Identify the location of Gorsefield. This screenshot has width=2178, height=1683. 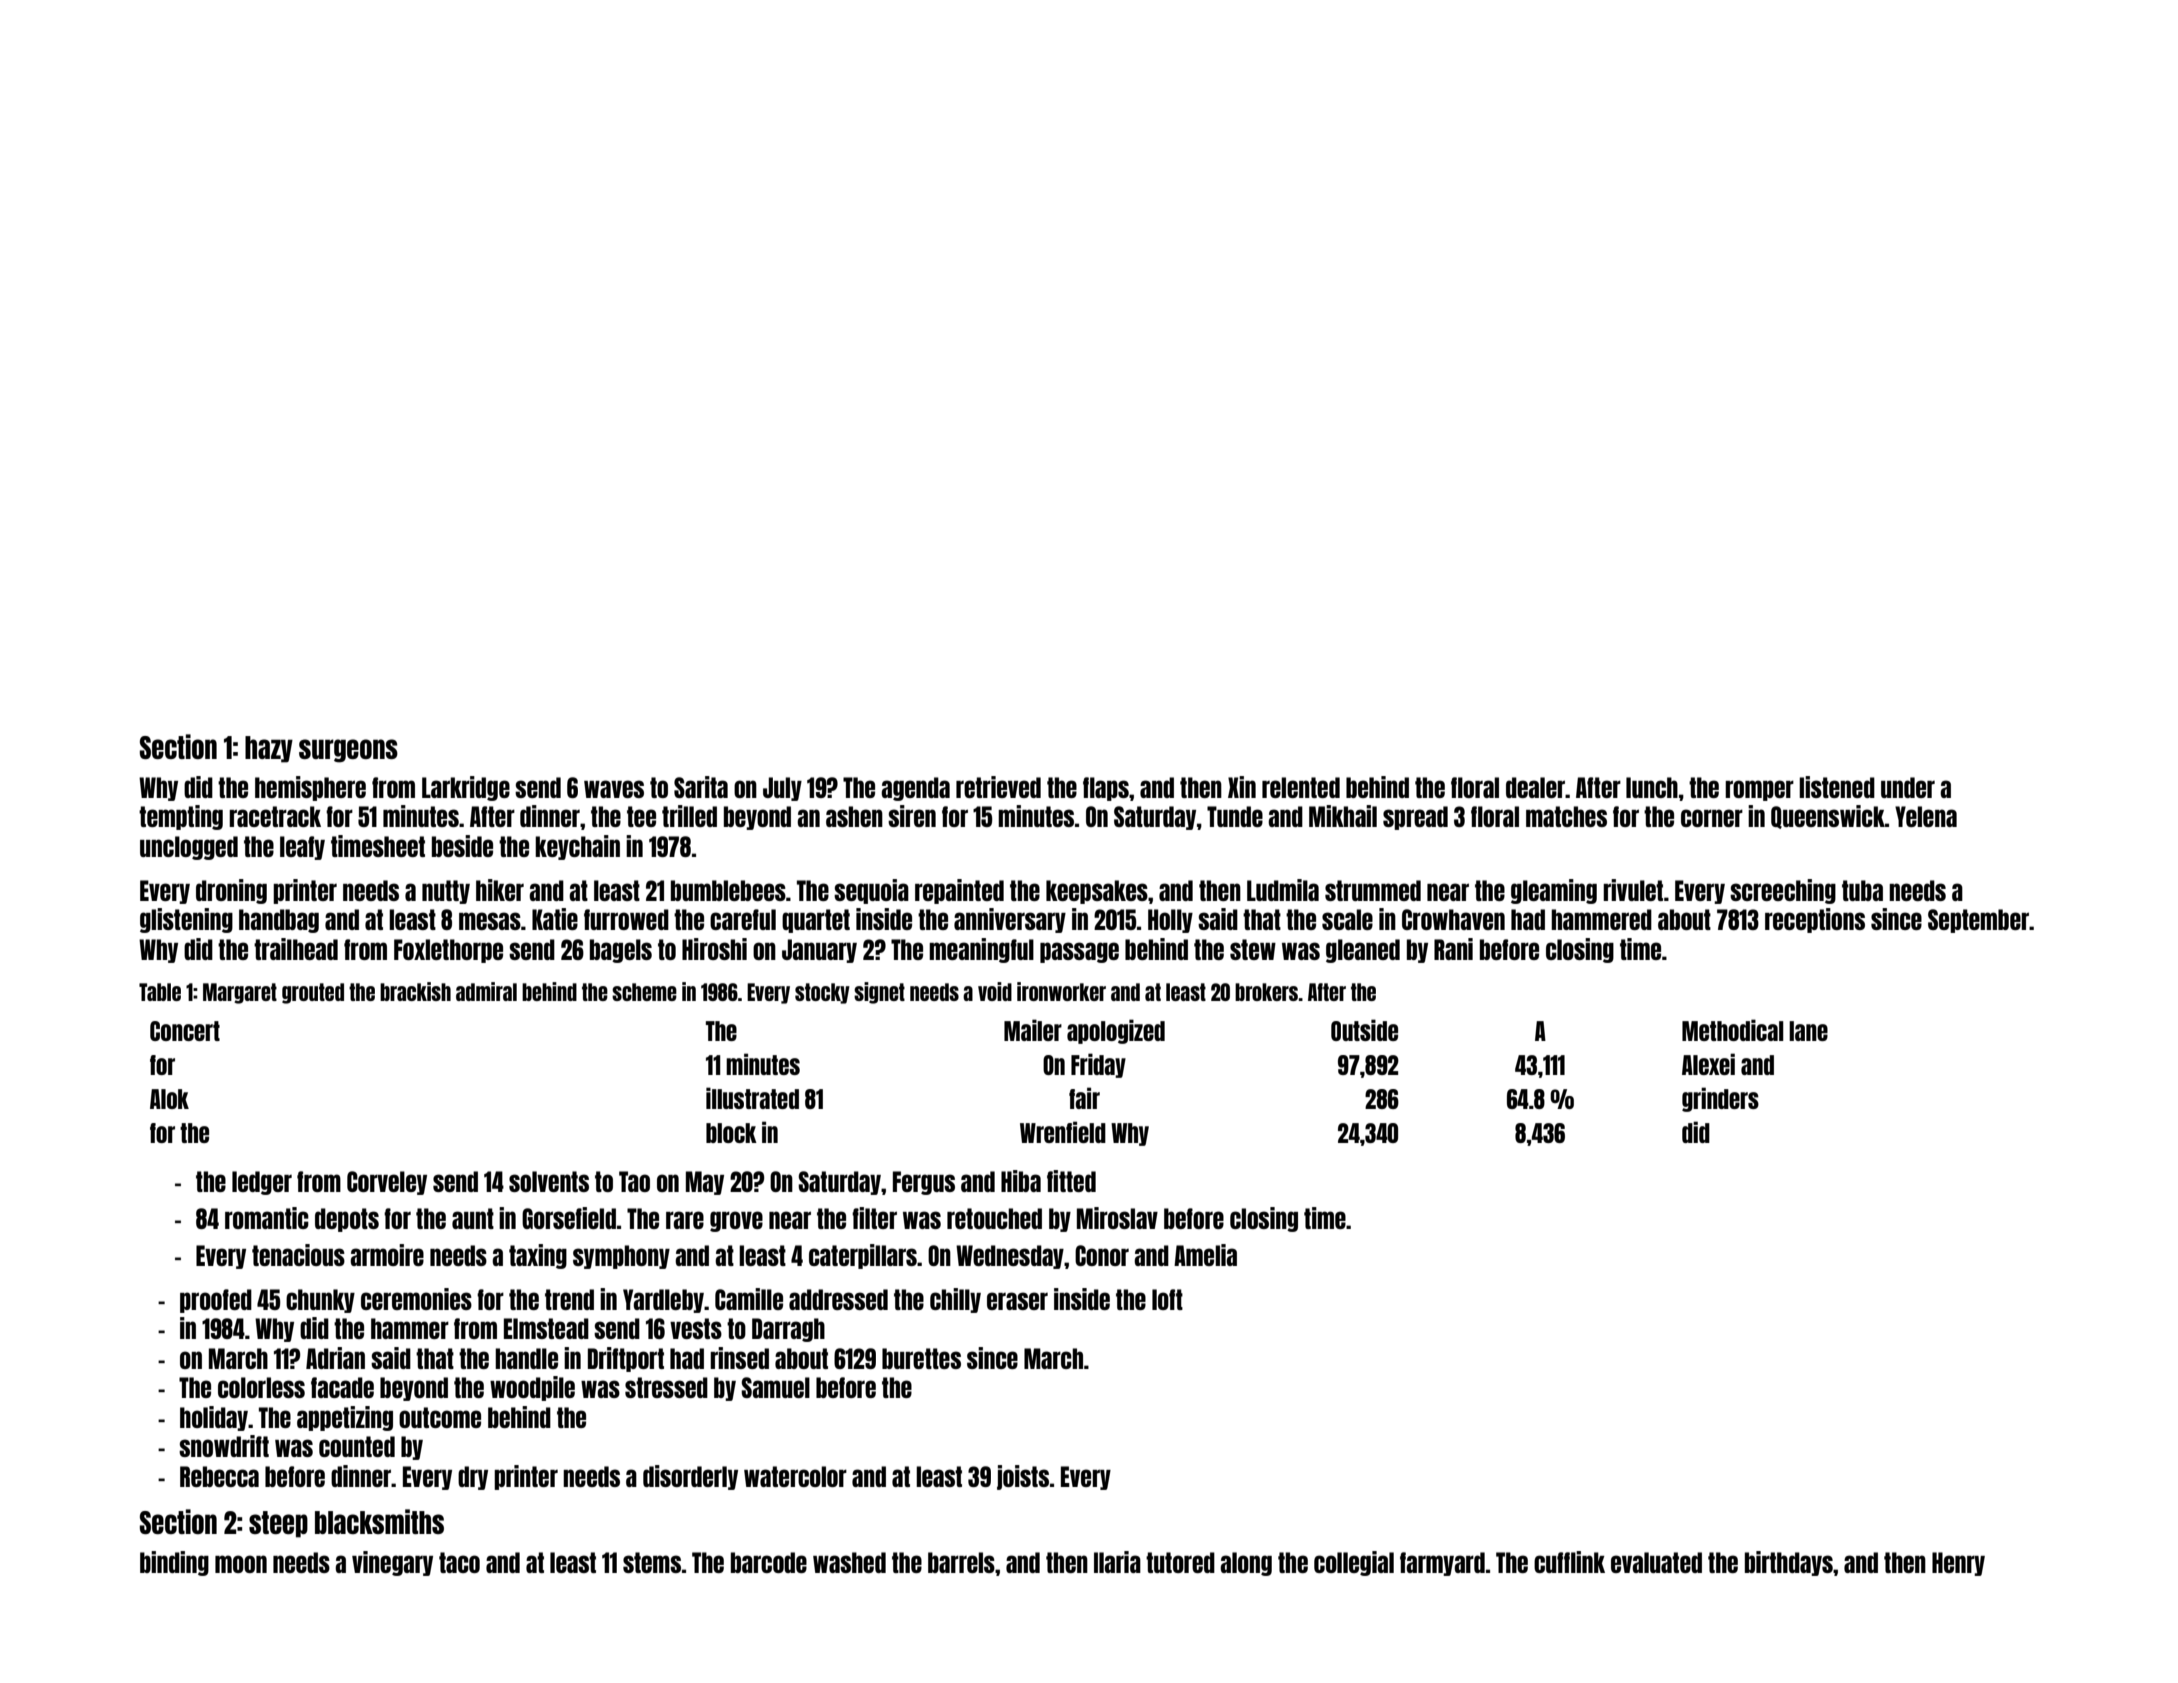
(569, 1218).
